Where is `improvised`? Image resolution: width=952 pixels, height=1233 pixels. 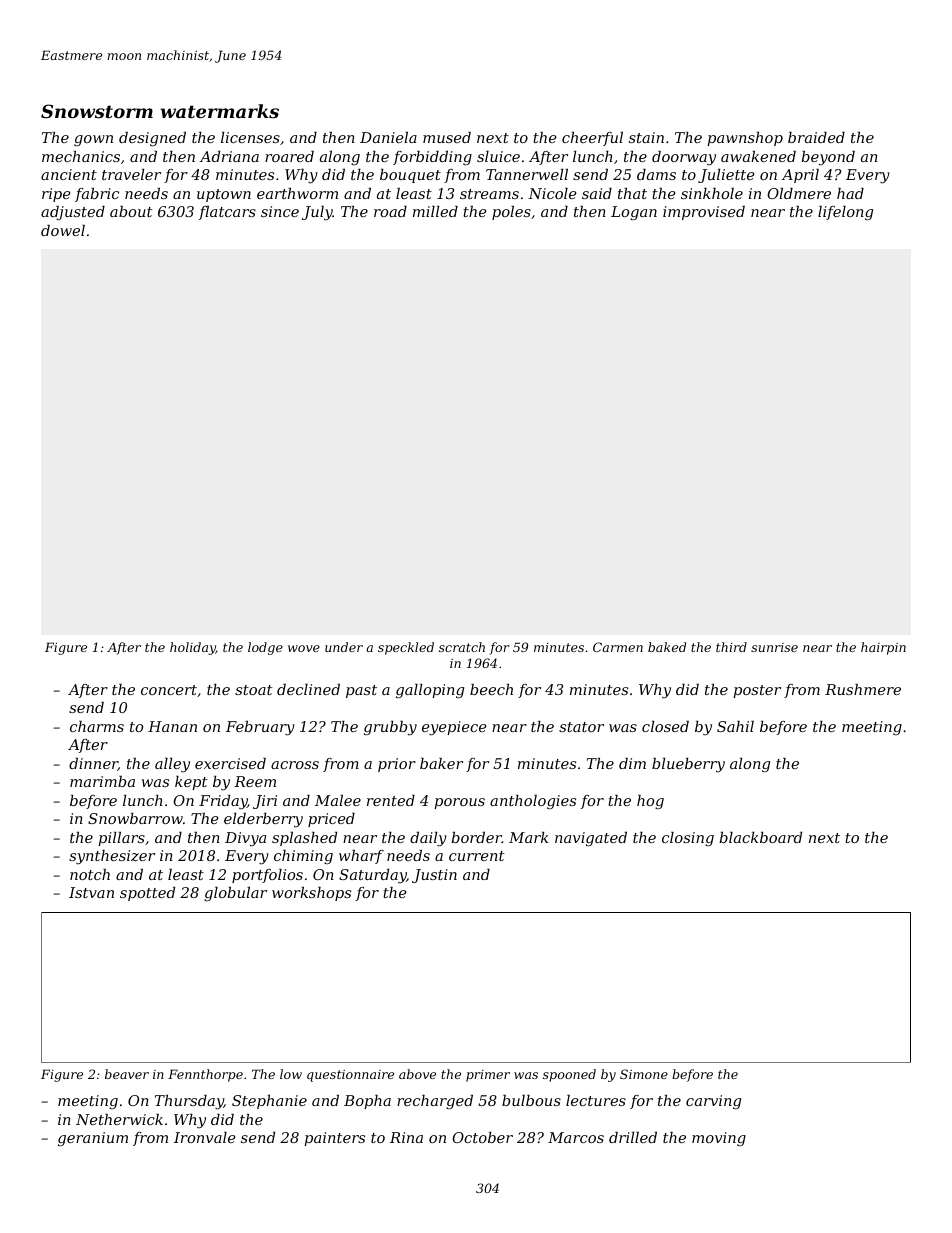
improvised is located at coordinates (704, 213).
